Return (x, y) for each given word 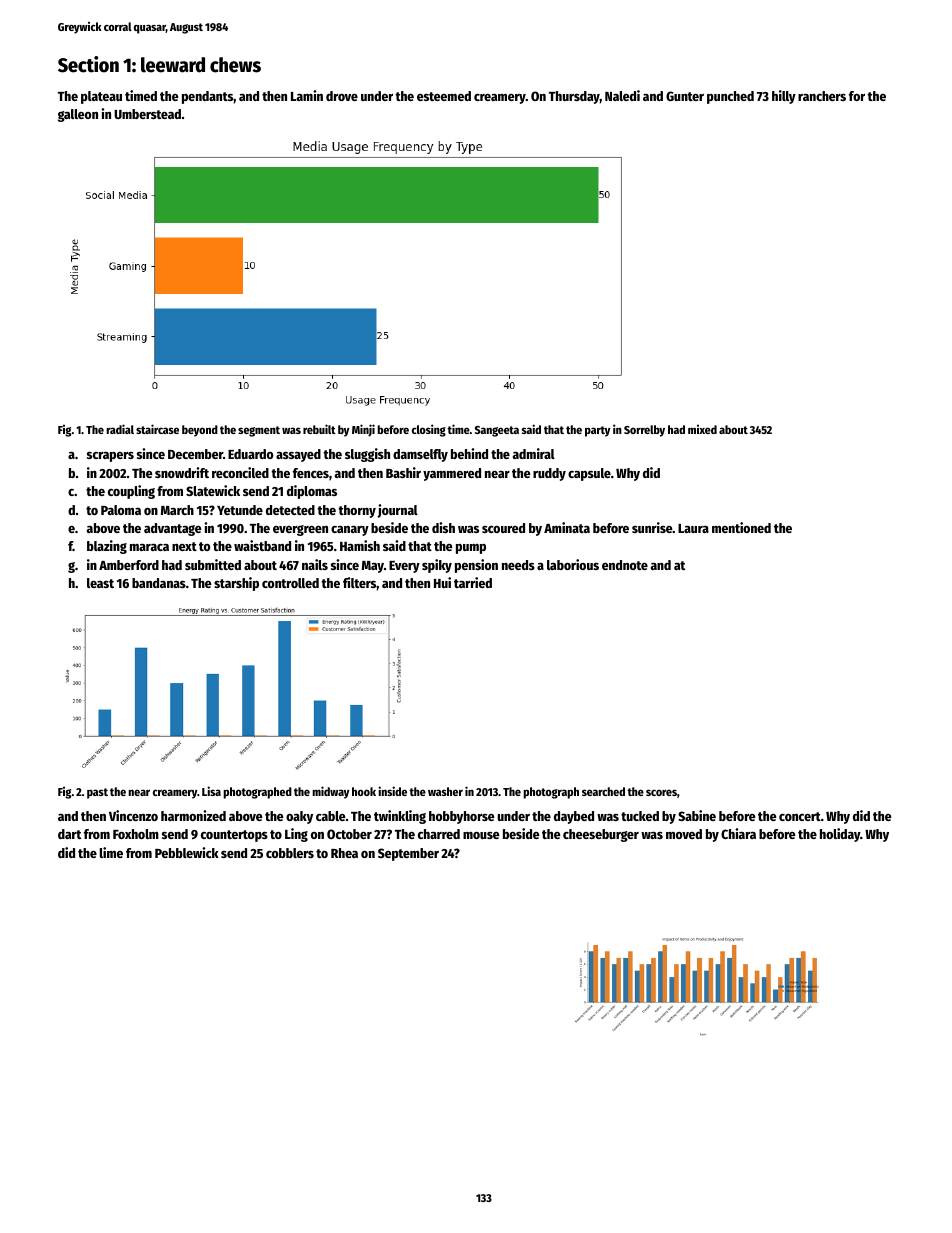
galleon (78, 115)
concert (800, 816)
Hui (442, 582)
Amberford (129, 565)
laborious (573, 564)
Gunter (685, 96)
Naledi (622, 95)
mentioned (741, 527)
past (97, 793)
